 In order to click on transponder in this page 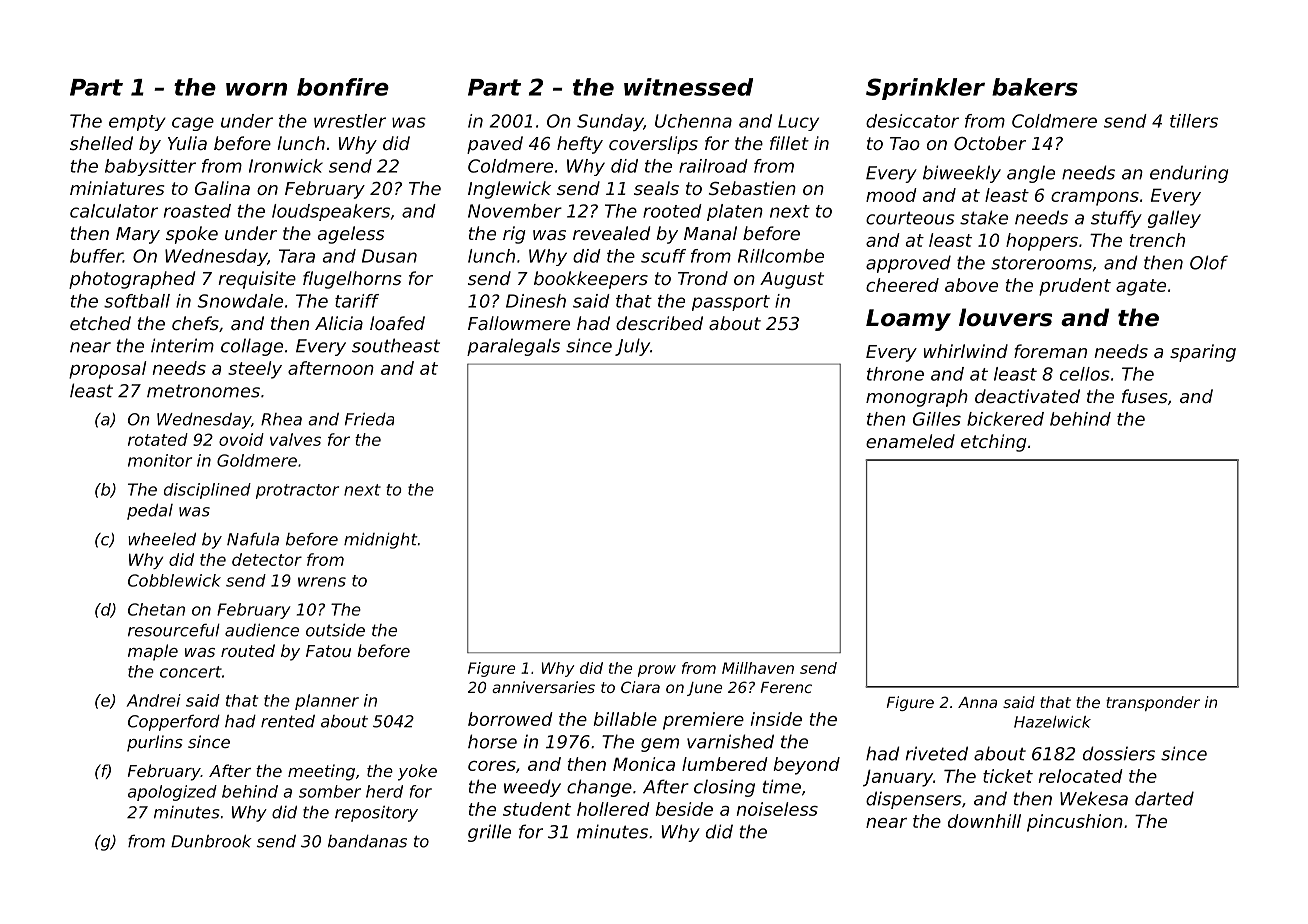, I will do `click(1153, 703)`.
